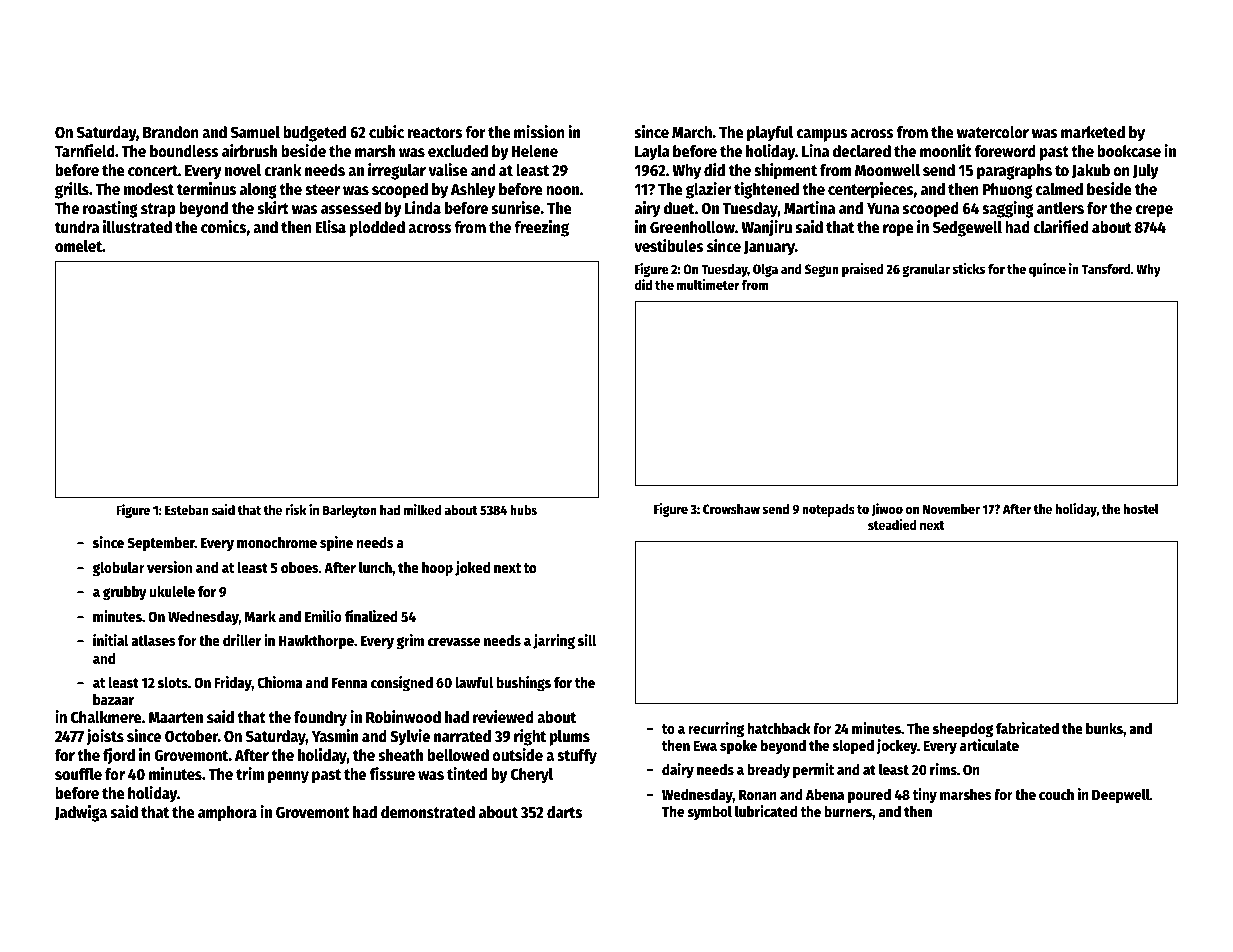 The width and height of the page is (1233, 952). What do you see at coordinates (314, 134) in the page?
I see `budgeted` at bounding box center [314, 134].
